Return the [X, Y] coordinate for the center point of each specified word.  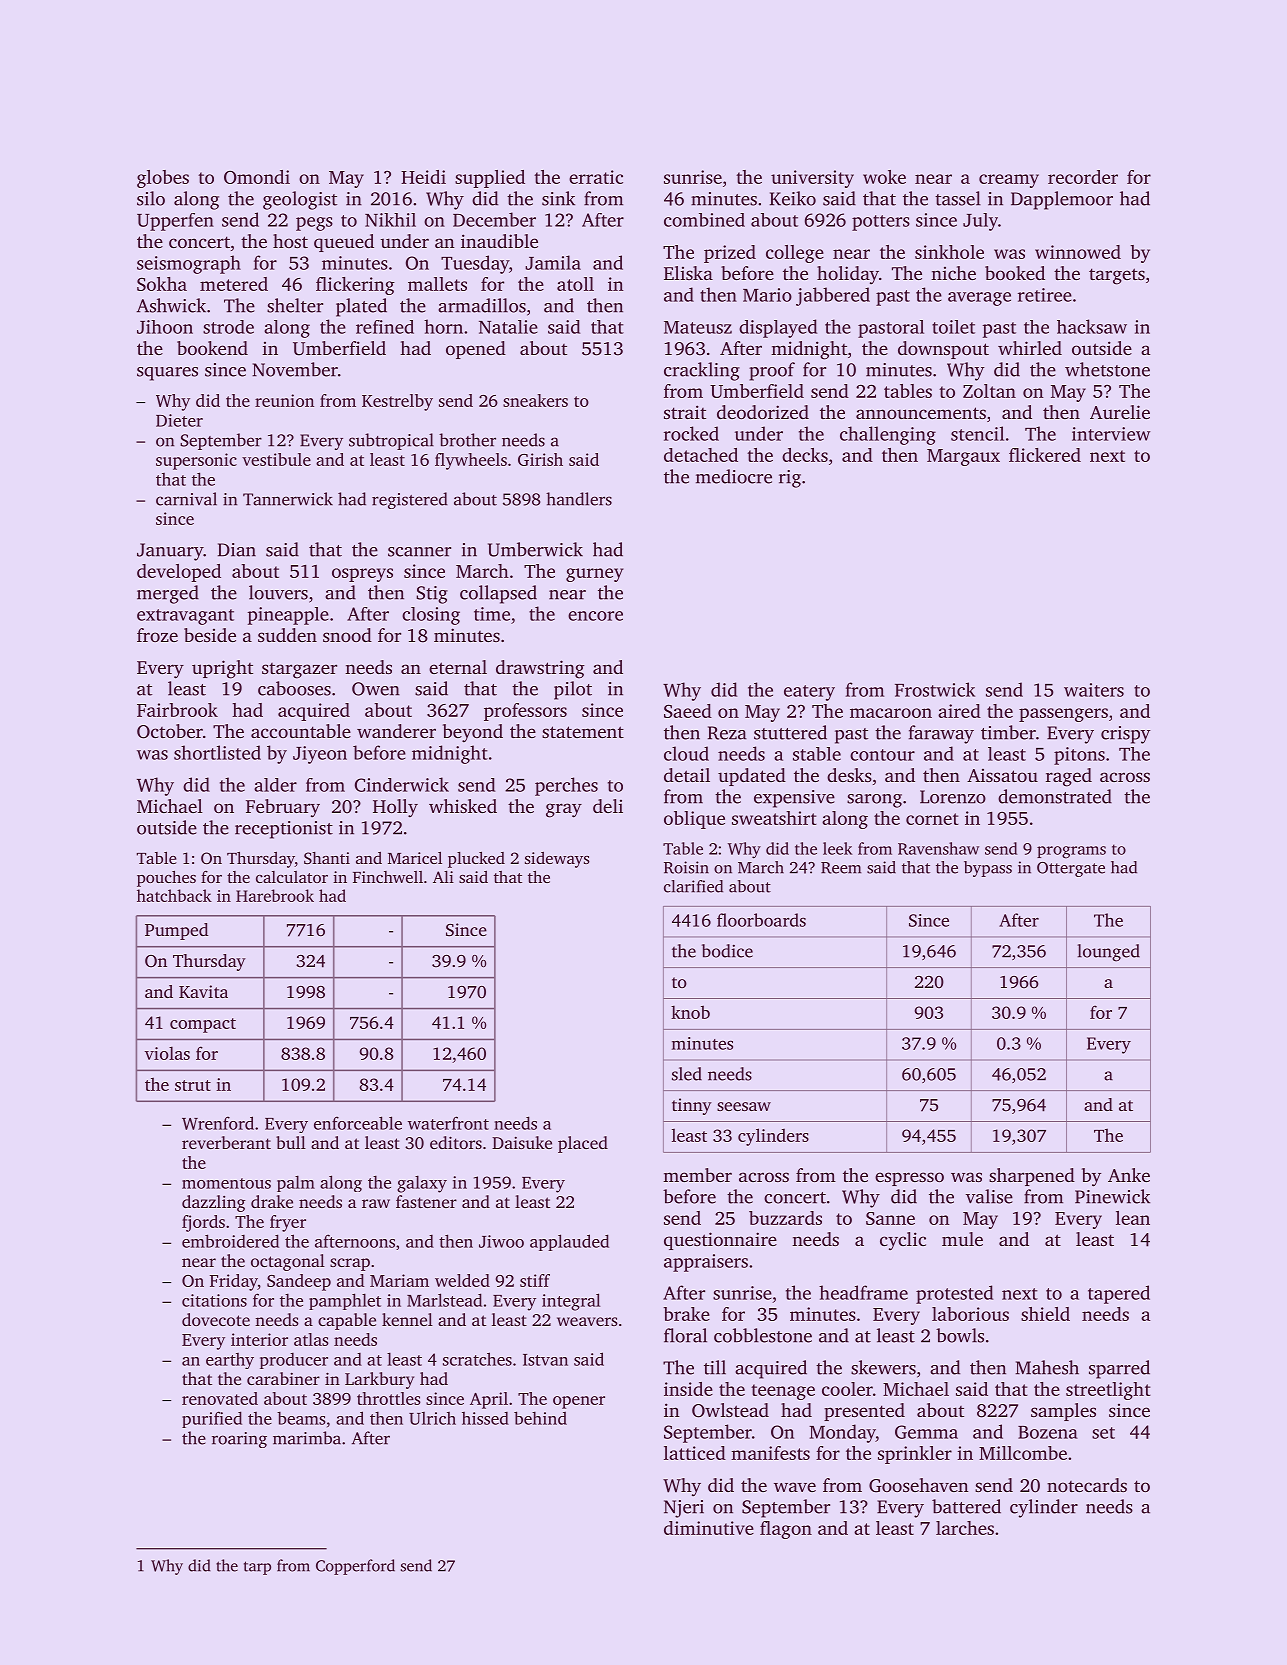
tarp [257, 1568]
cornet [932, 819]
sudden [287, 635]
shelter [295, 305]
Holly [395, 808]
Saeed [688, 711]
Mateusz [698, 327]
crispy [1126, 735]
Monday [842, 1433]
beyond [473, 733]
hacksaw [1092, 326]
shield [1045, 1314]
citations [214, 1300]
